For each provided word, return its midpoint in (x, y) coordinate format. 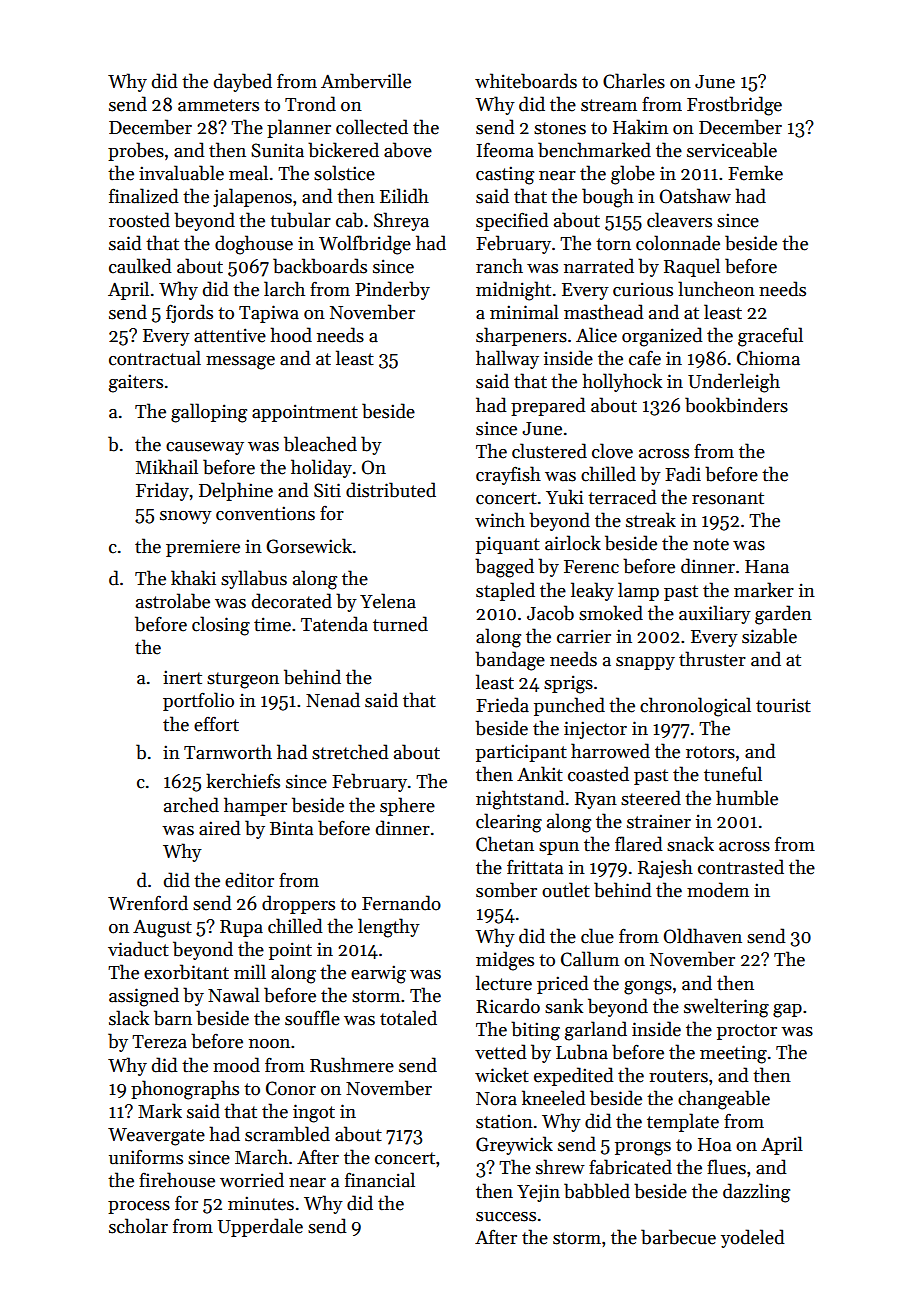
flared (639, 844)
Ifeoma (505, 150)
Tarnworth (228, 752)
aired (220, 828)
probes (136, 151)
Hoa (714, 1145)
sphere (407, 806)
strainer (659, 821)
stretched (350, 752)
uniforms (146, 1157)
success (506, 1217)
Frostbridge (734, 106)
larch (284, 289)
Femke (755, 173)
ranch (499, 266)
